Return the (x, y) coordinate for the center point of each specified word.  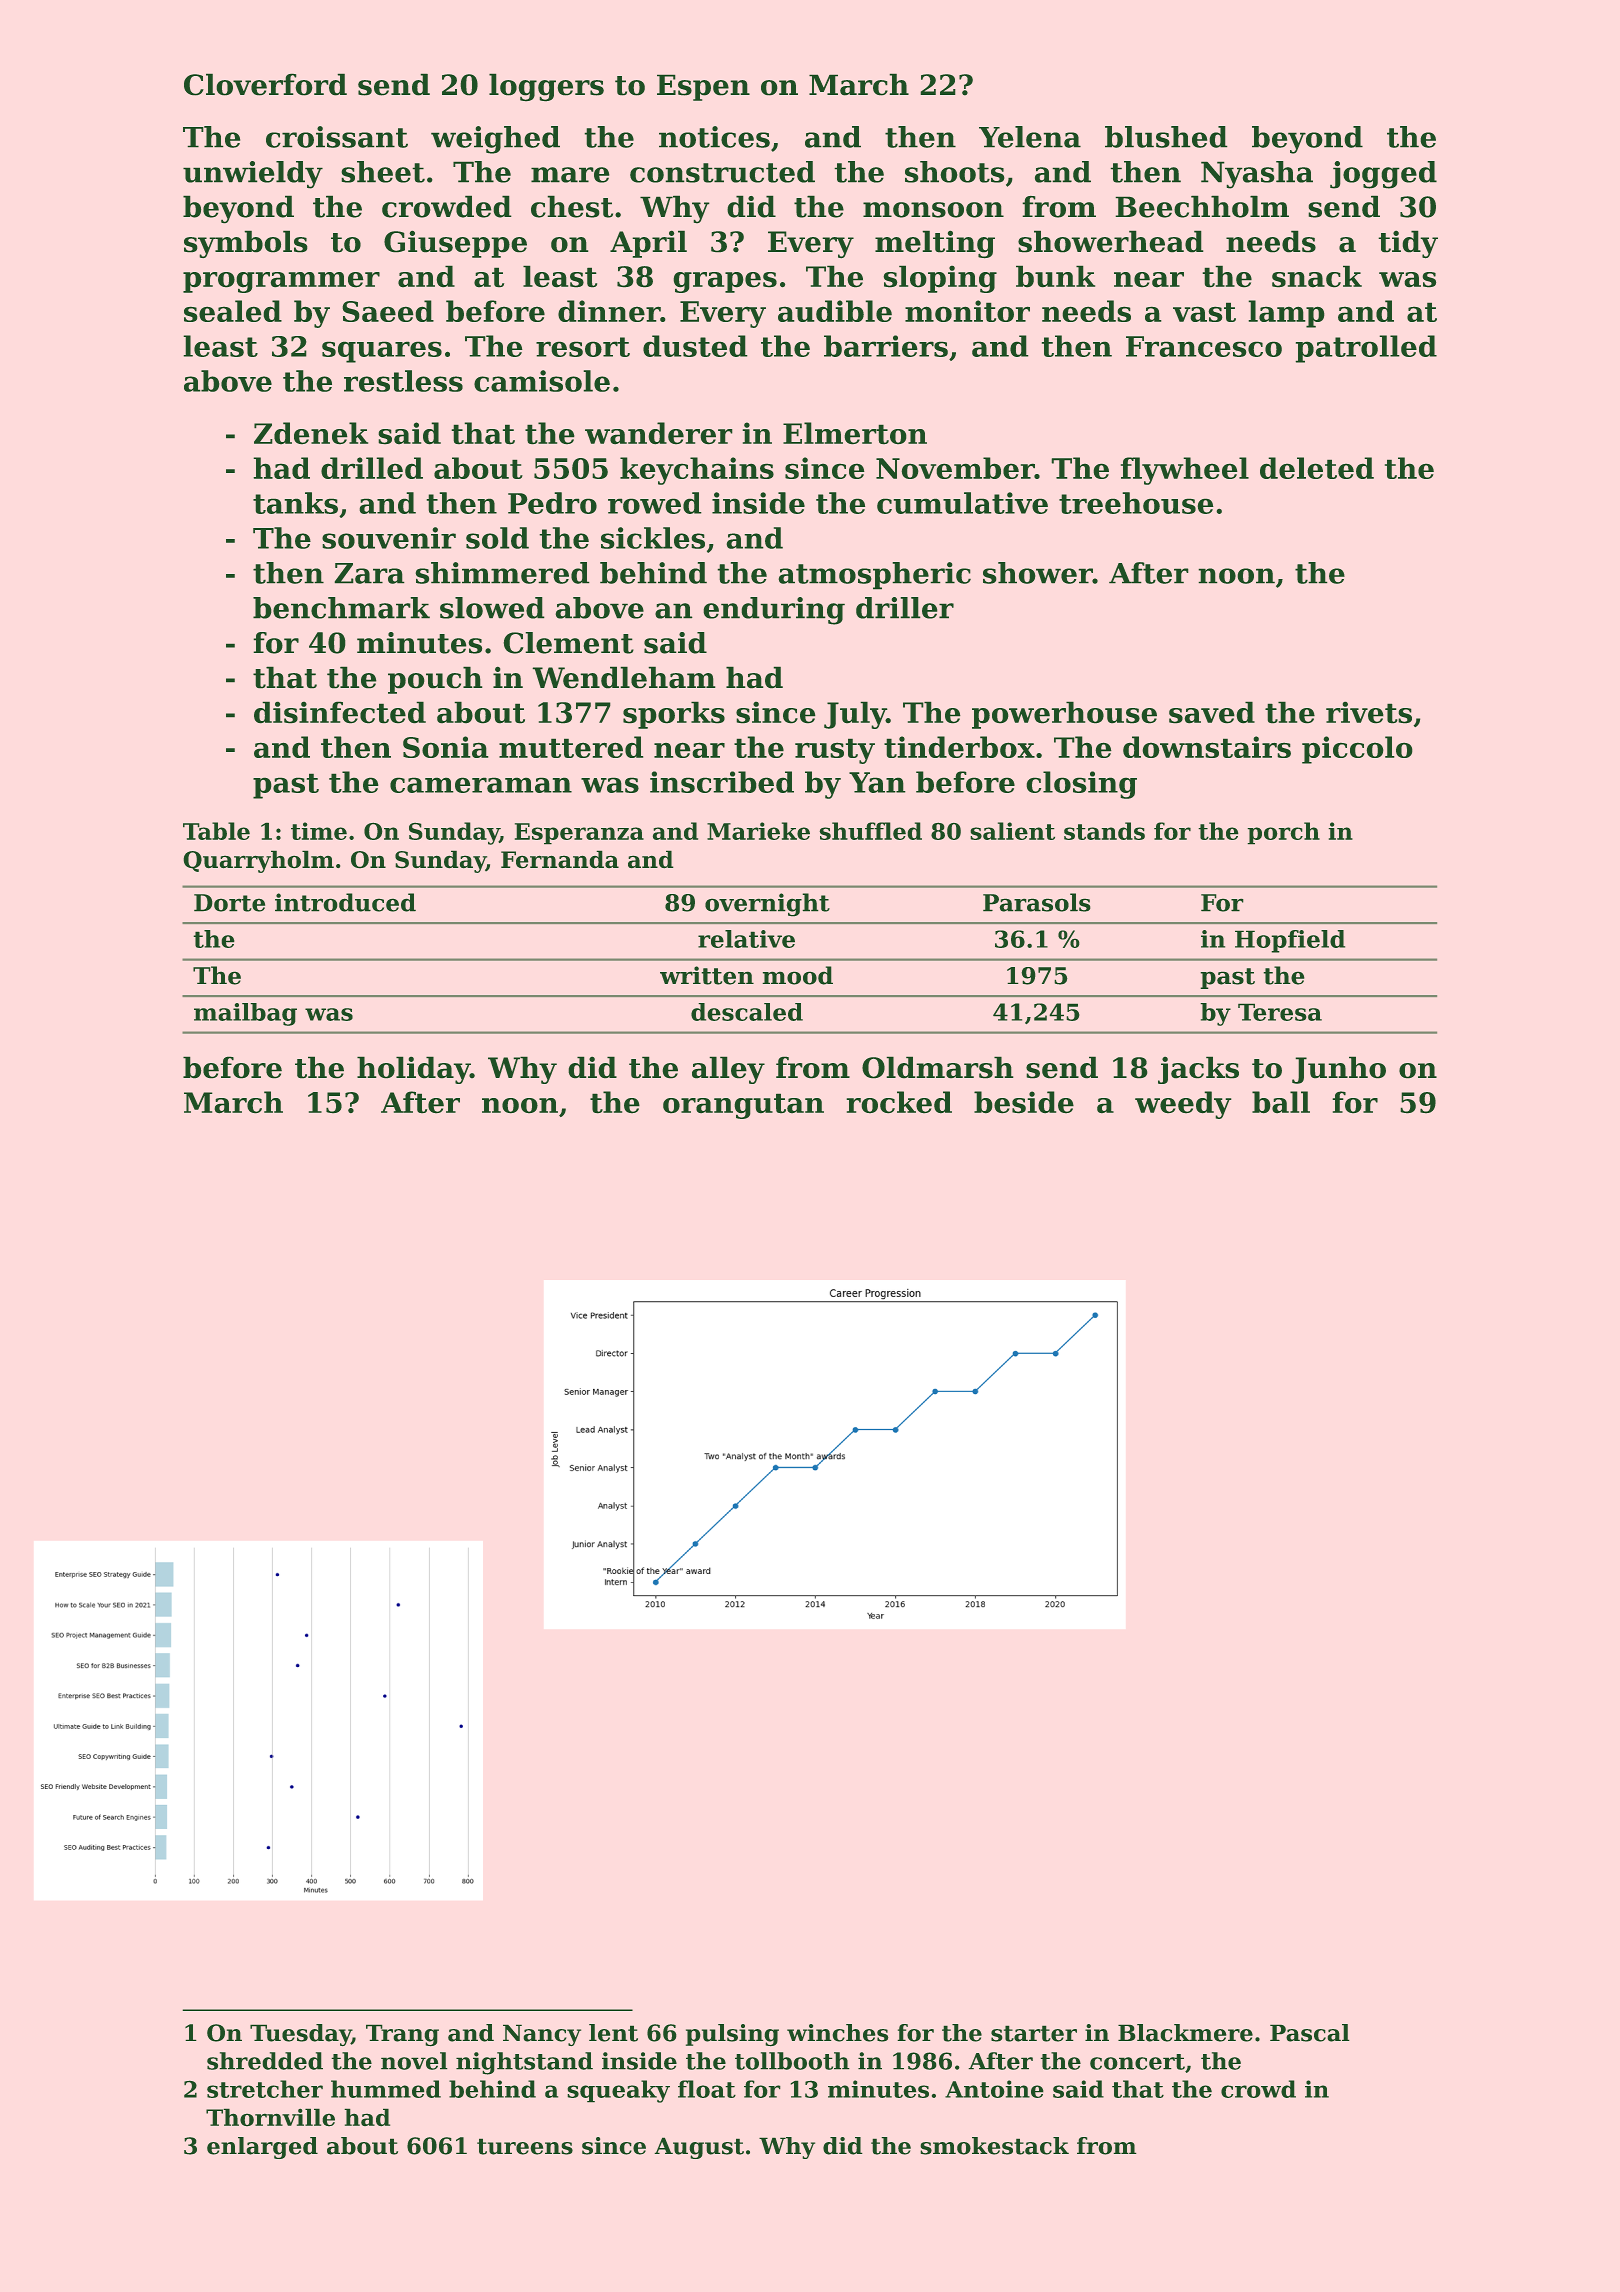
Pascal (1310, 2033)
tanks (295, 503)
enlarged (262, 2148)
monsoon (933, 210)
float (707, 2089)
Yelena (1030, 137)
